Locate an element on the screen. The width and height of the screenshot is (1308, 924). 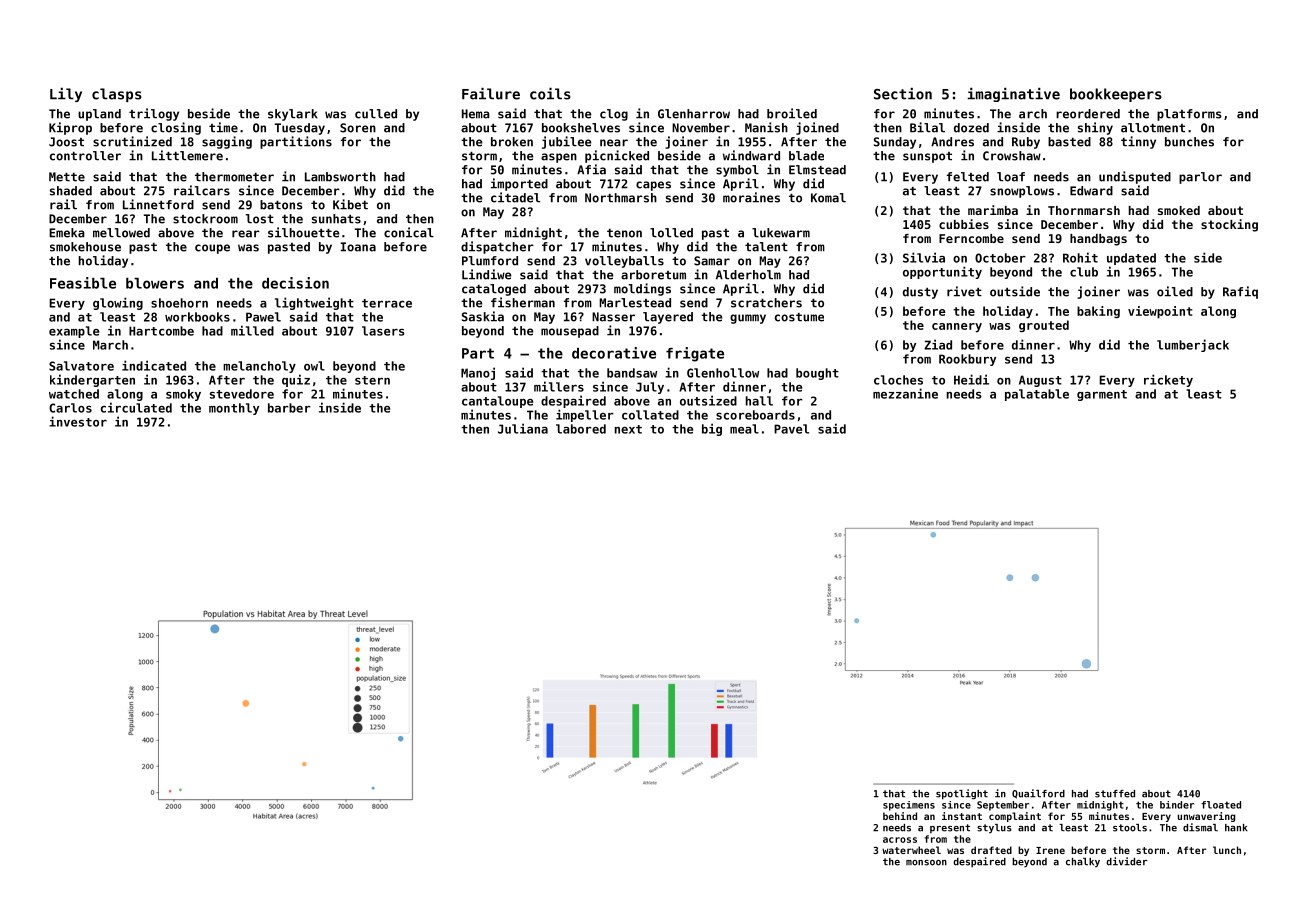
coils is located at coordinates (550, 94).
